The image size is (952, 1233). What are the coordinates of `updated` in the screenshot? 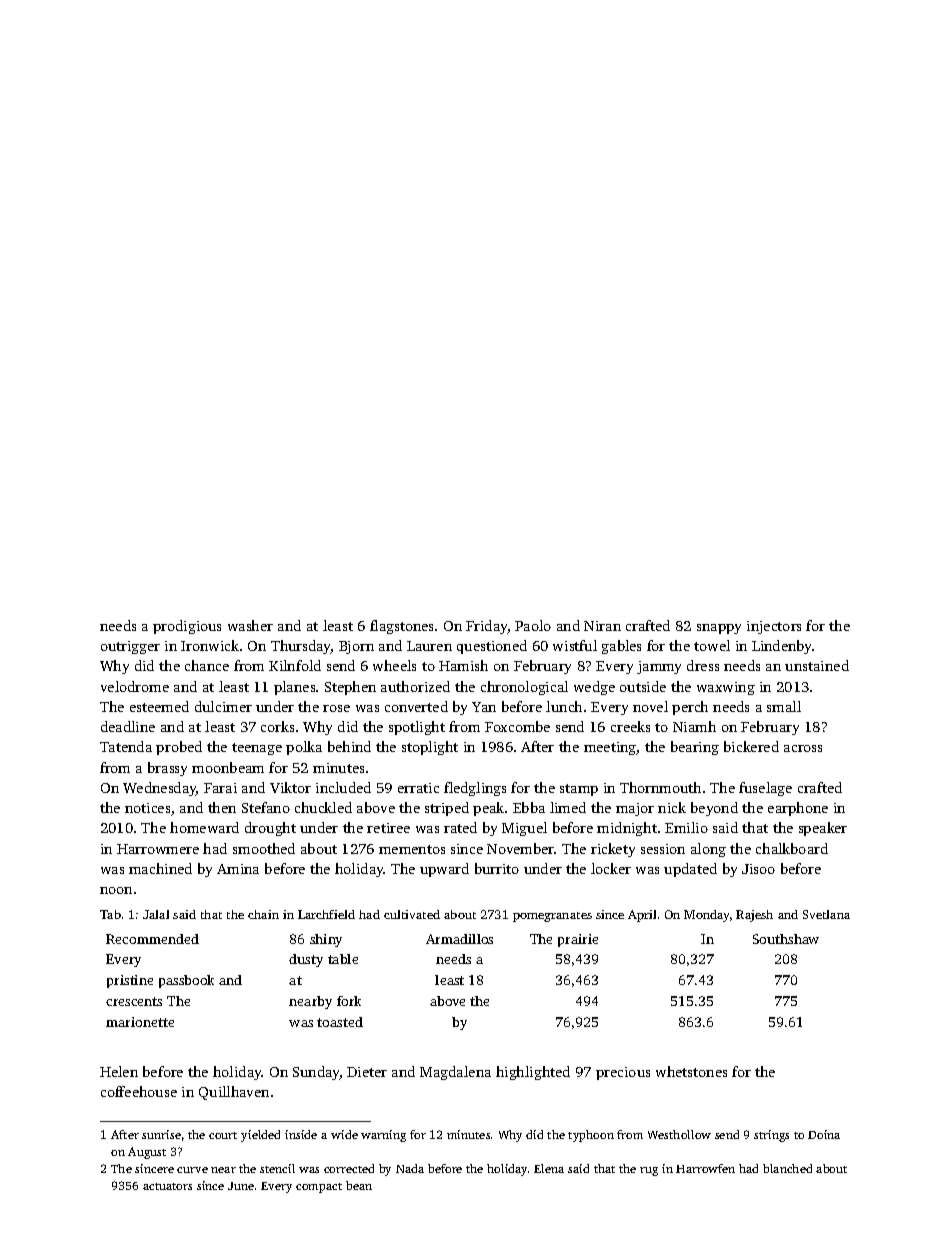 It's located at (690, 870).
